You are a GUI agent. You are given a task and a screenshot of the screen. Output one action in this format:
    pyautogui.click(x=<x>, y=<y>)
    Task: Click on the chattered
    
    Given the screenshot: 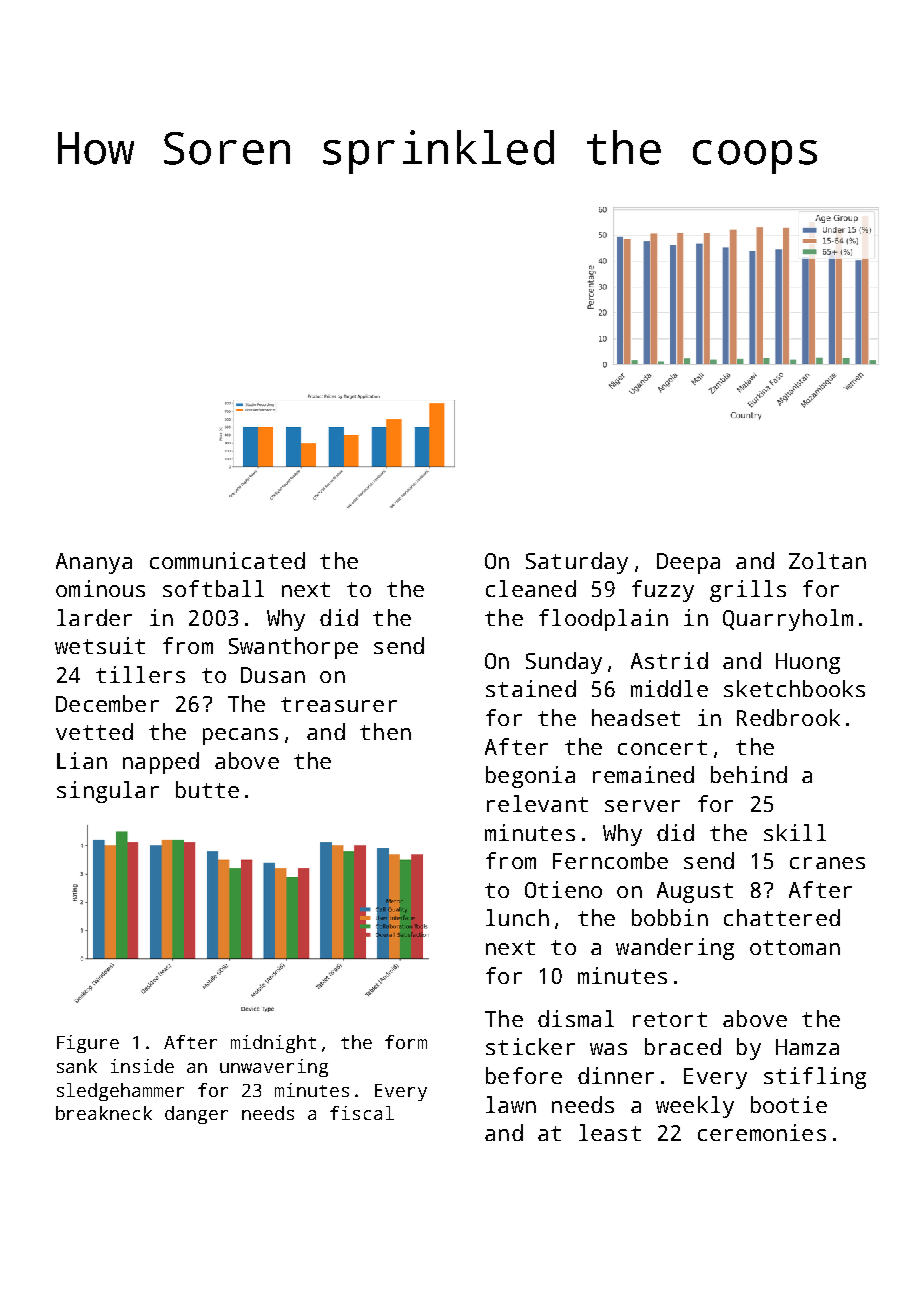 What is the action you would take?
    pyautogui.click(x=782, y=917)
